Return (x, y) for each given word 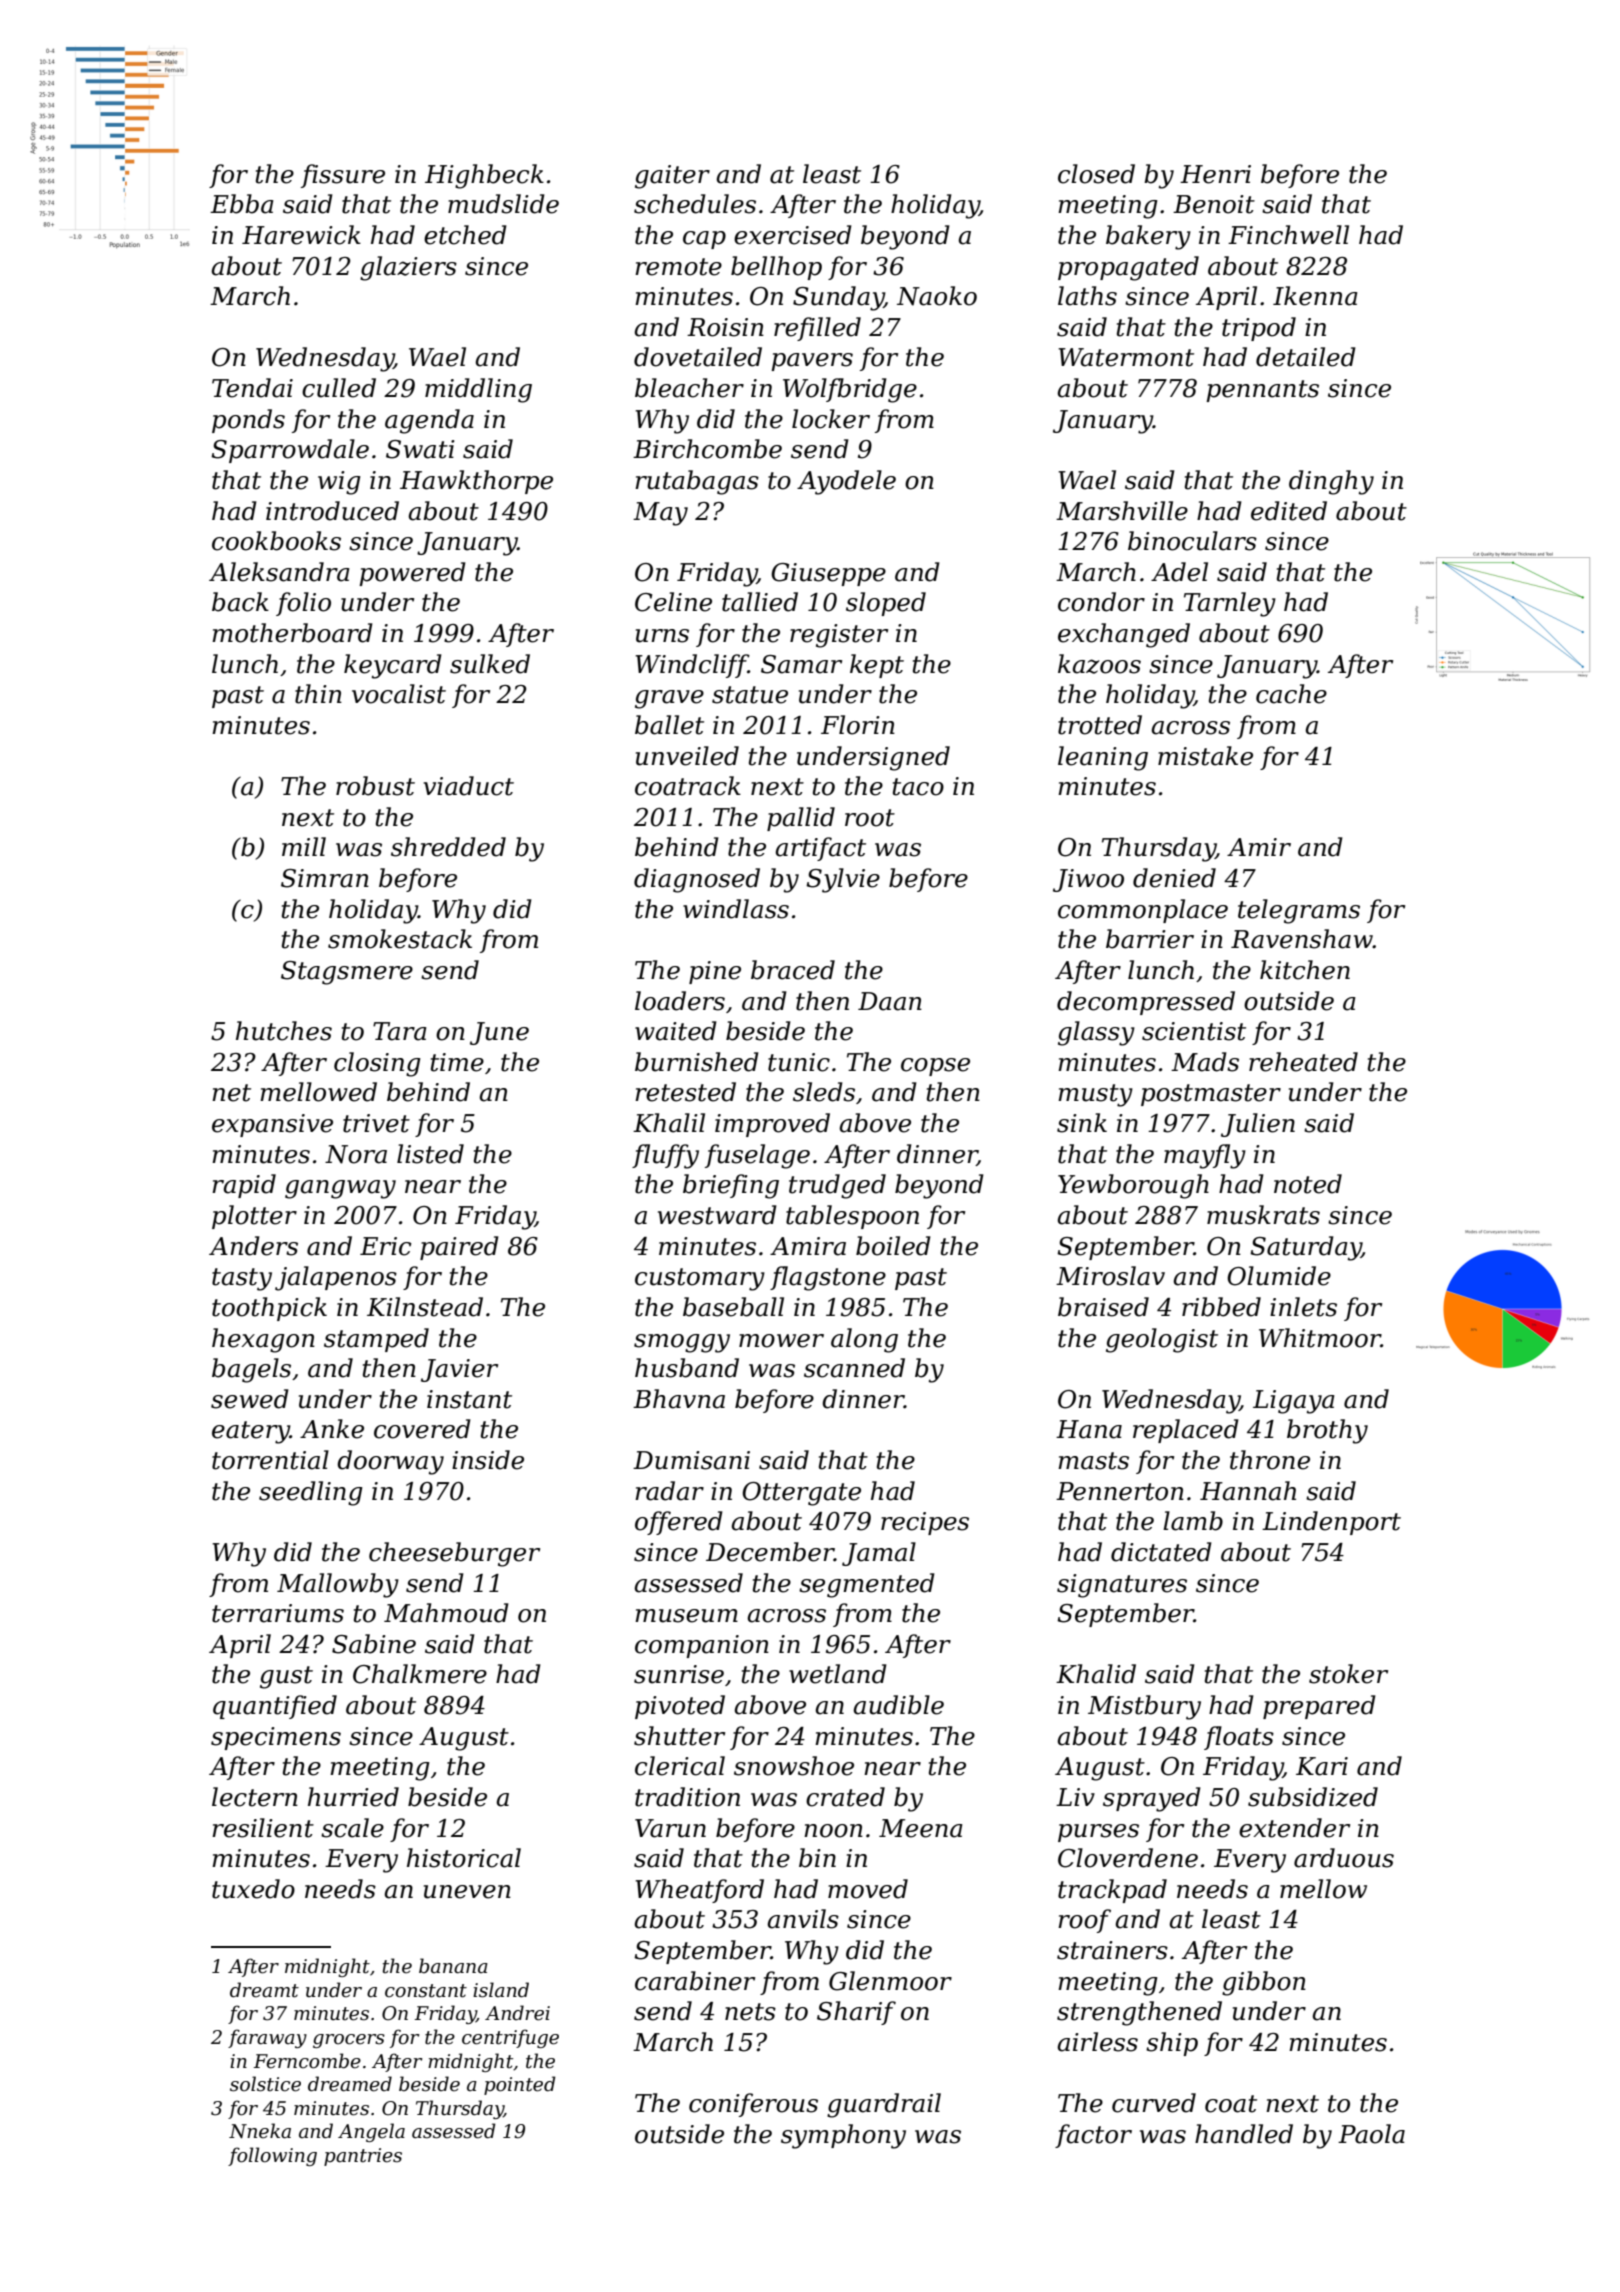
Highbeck (484, 176)
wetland (838, 1674)
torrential (270, 1460)
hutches (284, 1031)
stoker (1348, 1674)
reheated (1303, 1062)
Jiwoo (1088, 880)
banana (453, 1966)
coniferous (753, 2105)
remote (678, 267)
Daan (890, 1001)
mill (304, 846)
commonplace (1143, 911)
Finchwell (1288, 235)
